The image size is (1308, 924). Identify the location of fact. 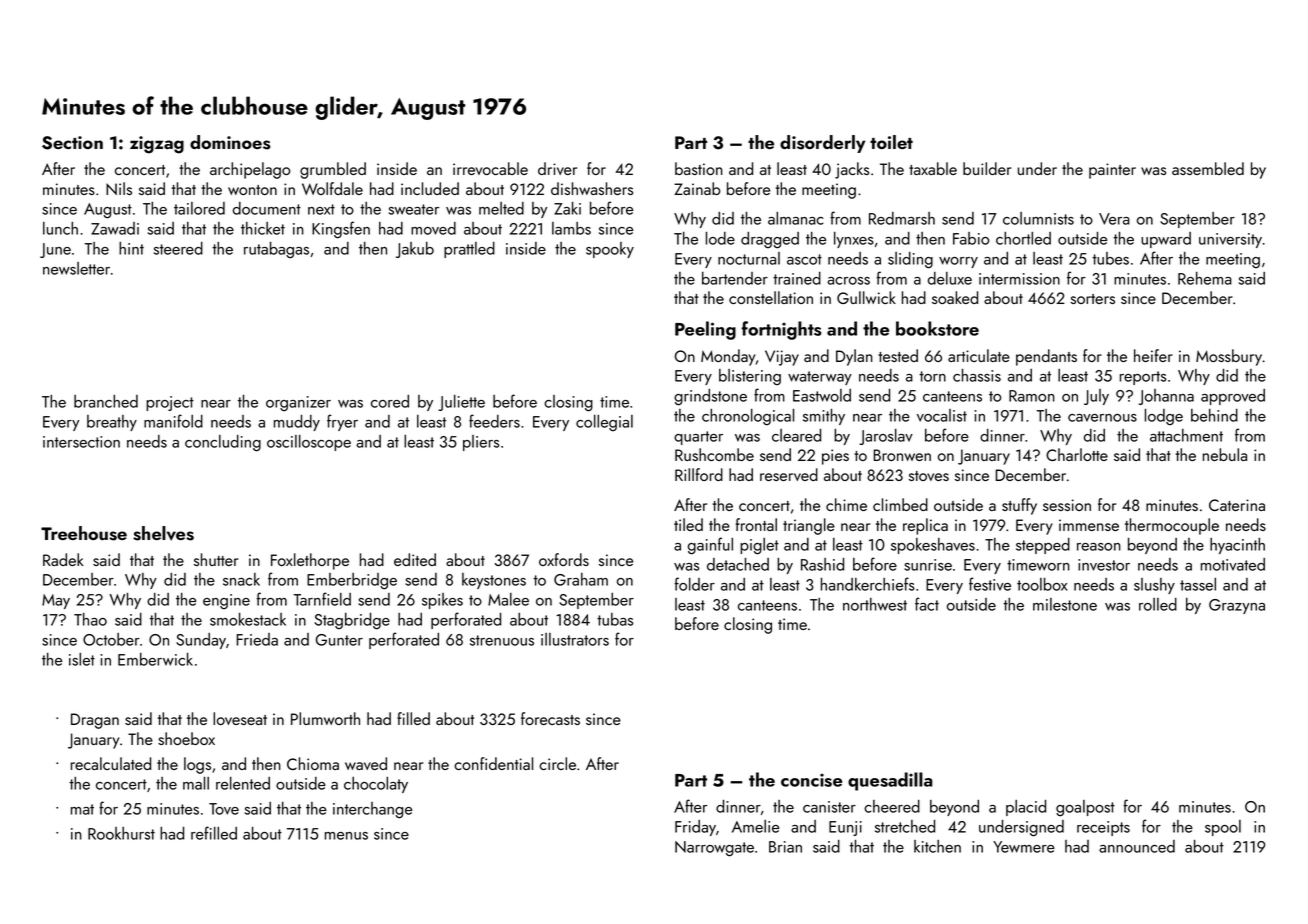
(927, 604).
